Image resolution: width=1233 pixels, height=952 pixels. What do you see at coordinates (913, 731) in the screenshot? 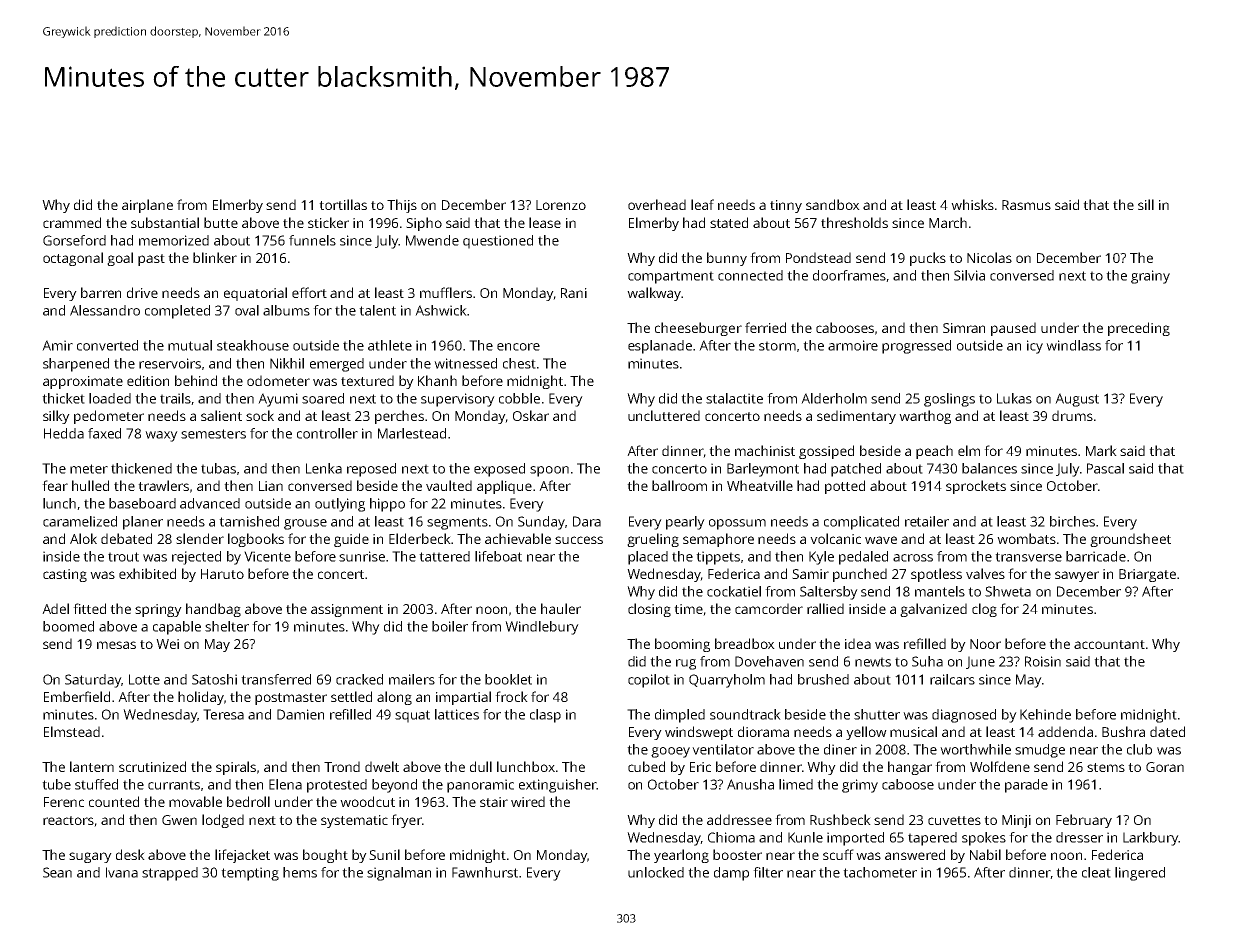
I see `musical` at bounding box center [913, 731].
